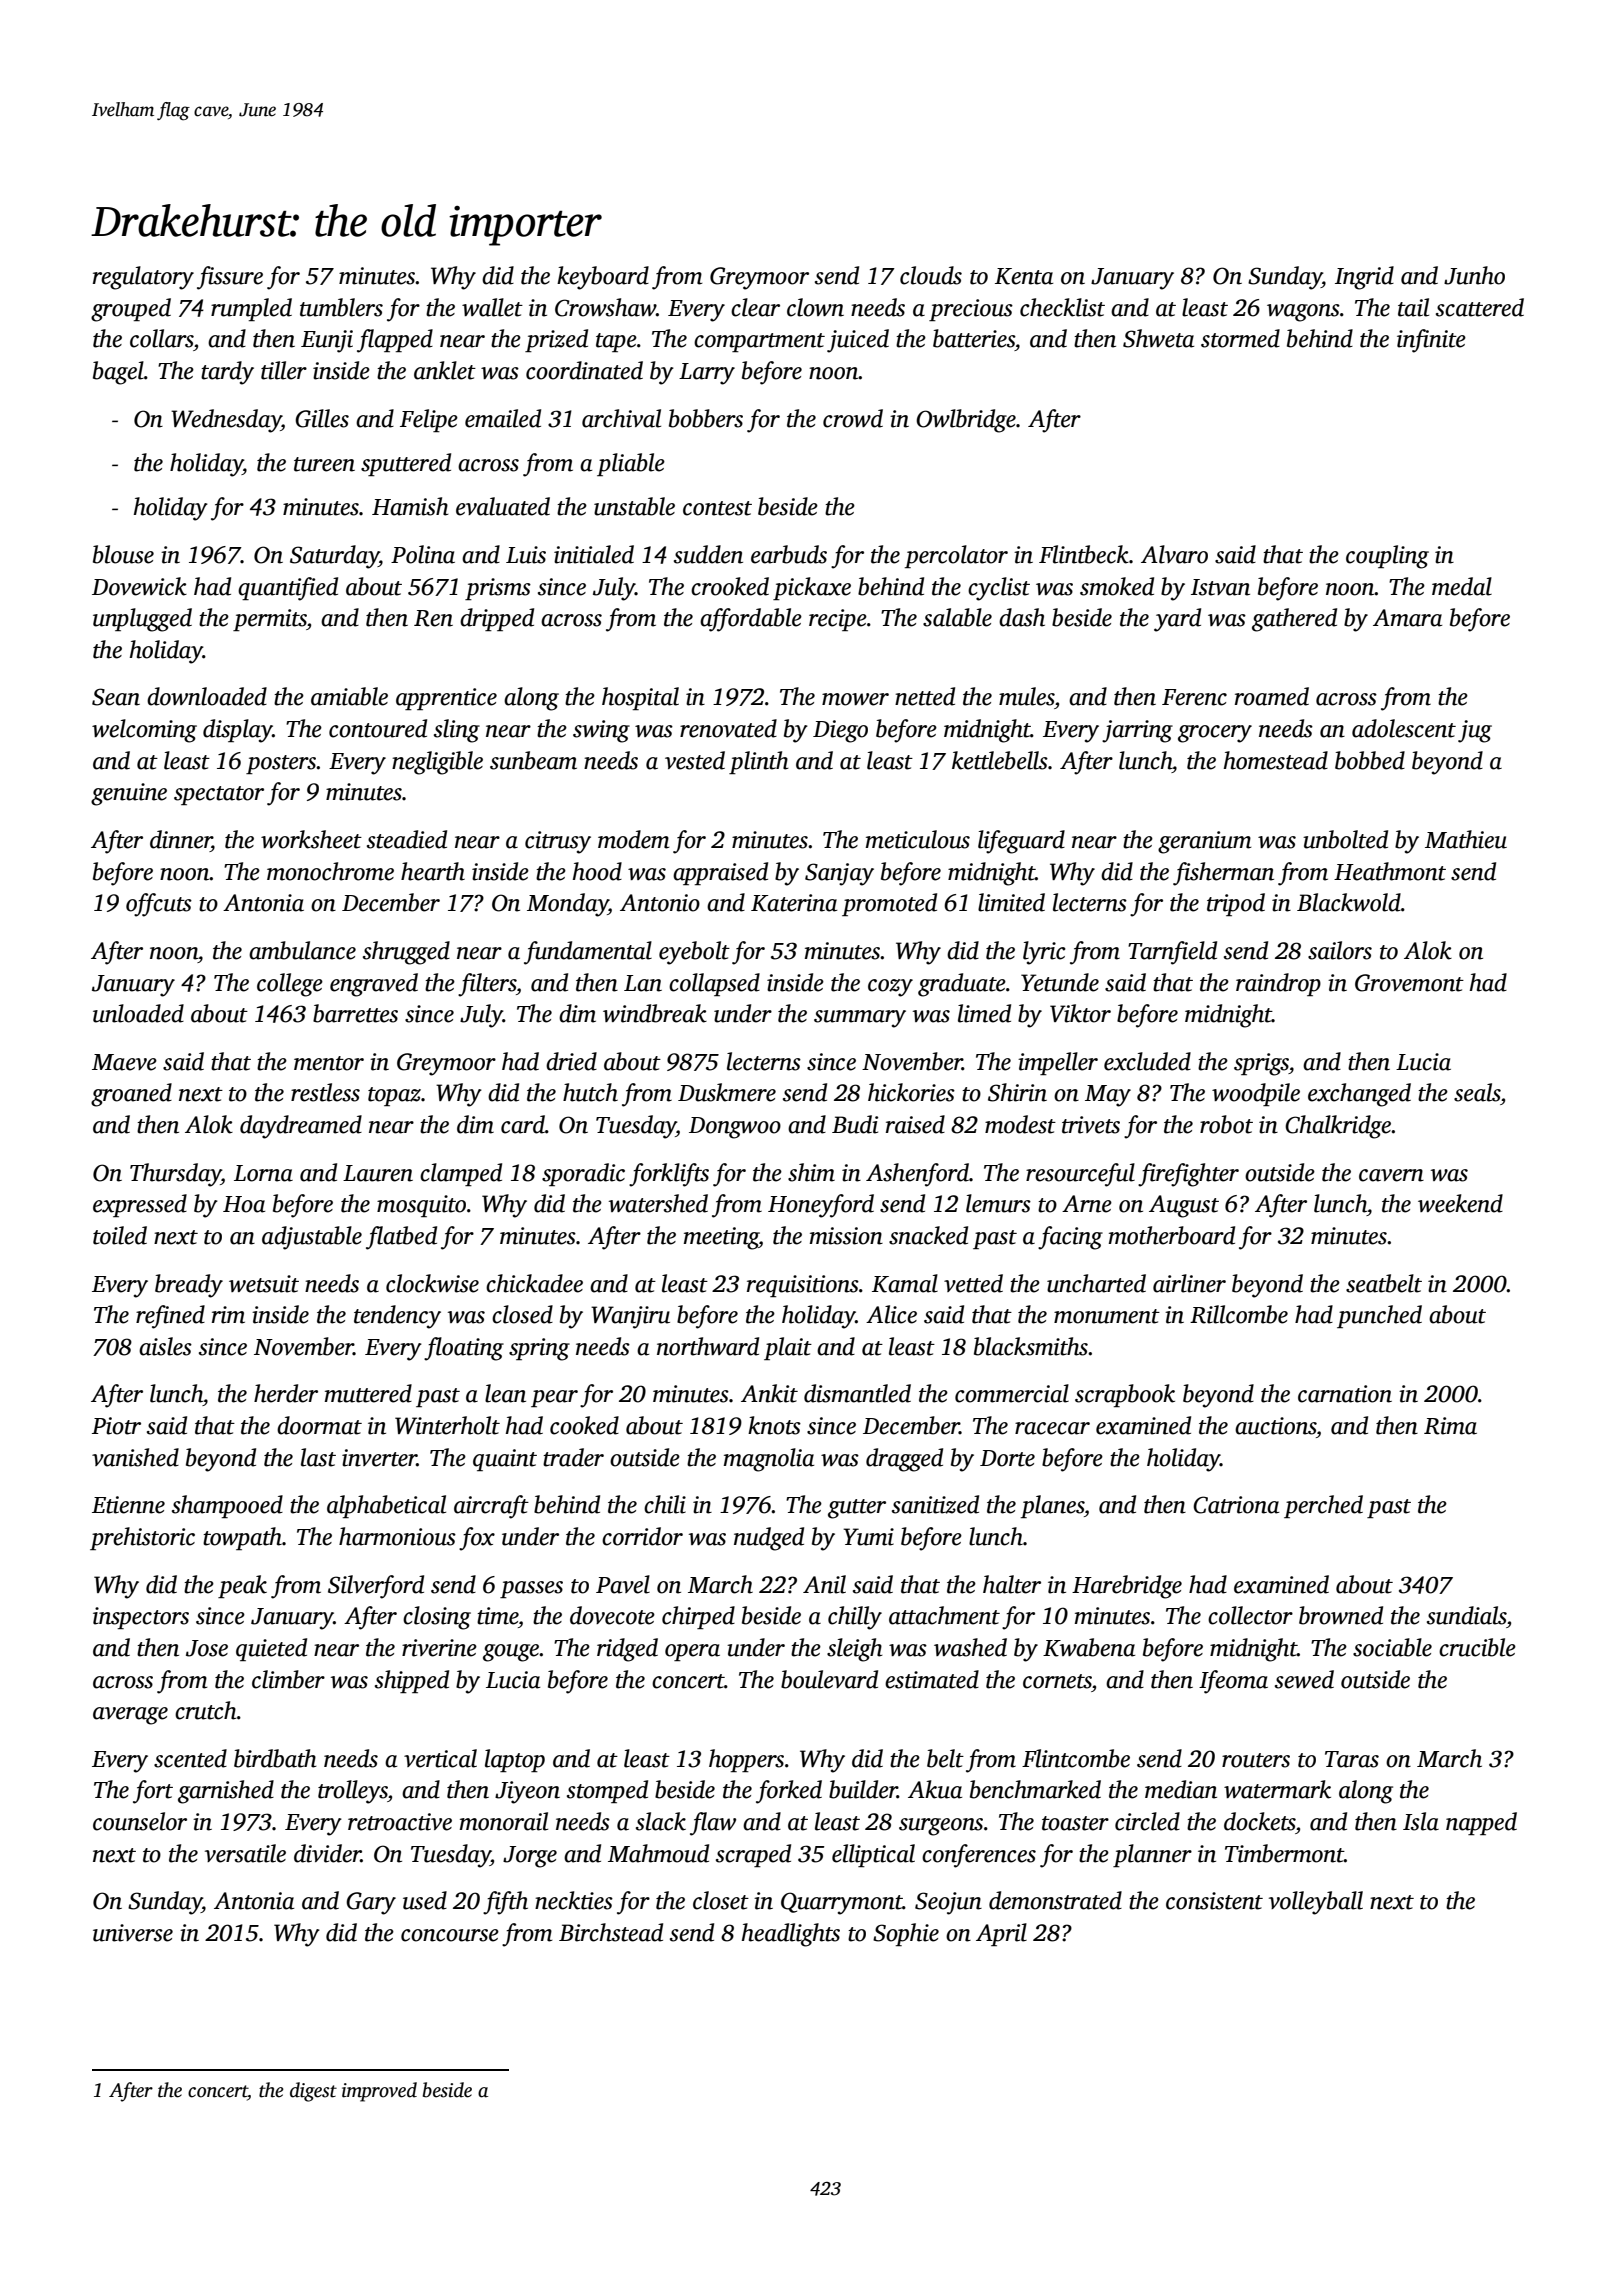 Image resolution: width=1620 pixels, height=2292 pixels. Describe the element at coordinates (275, 1758) in the screenshot. I see `birdbath` at that location.
